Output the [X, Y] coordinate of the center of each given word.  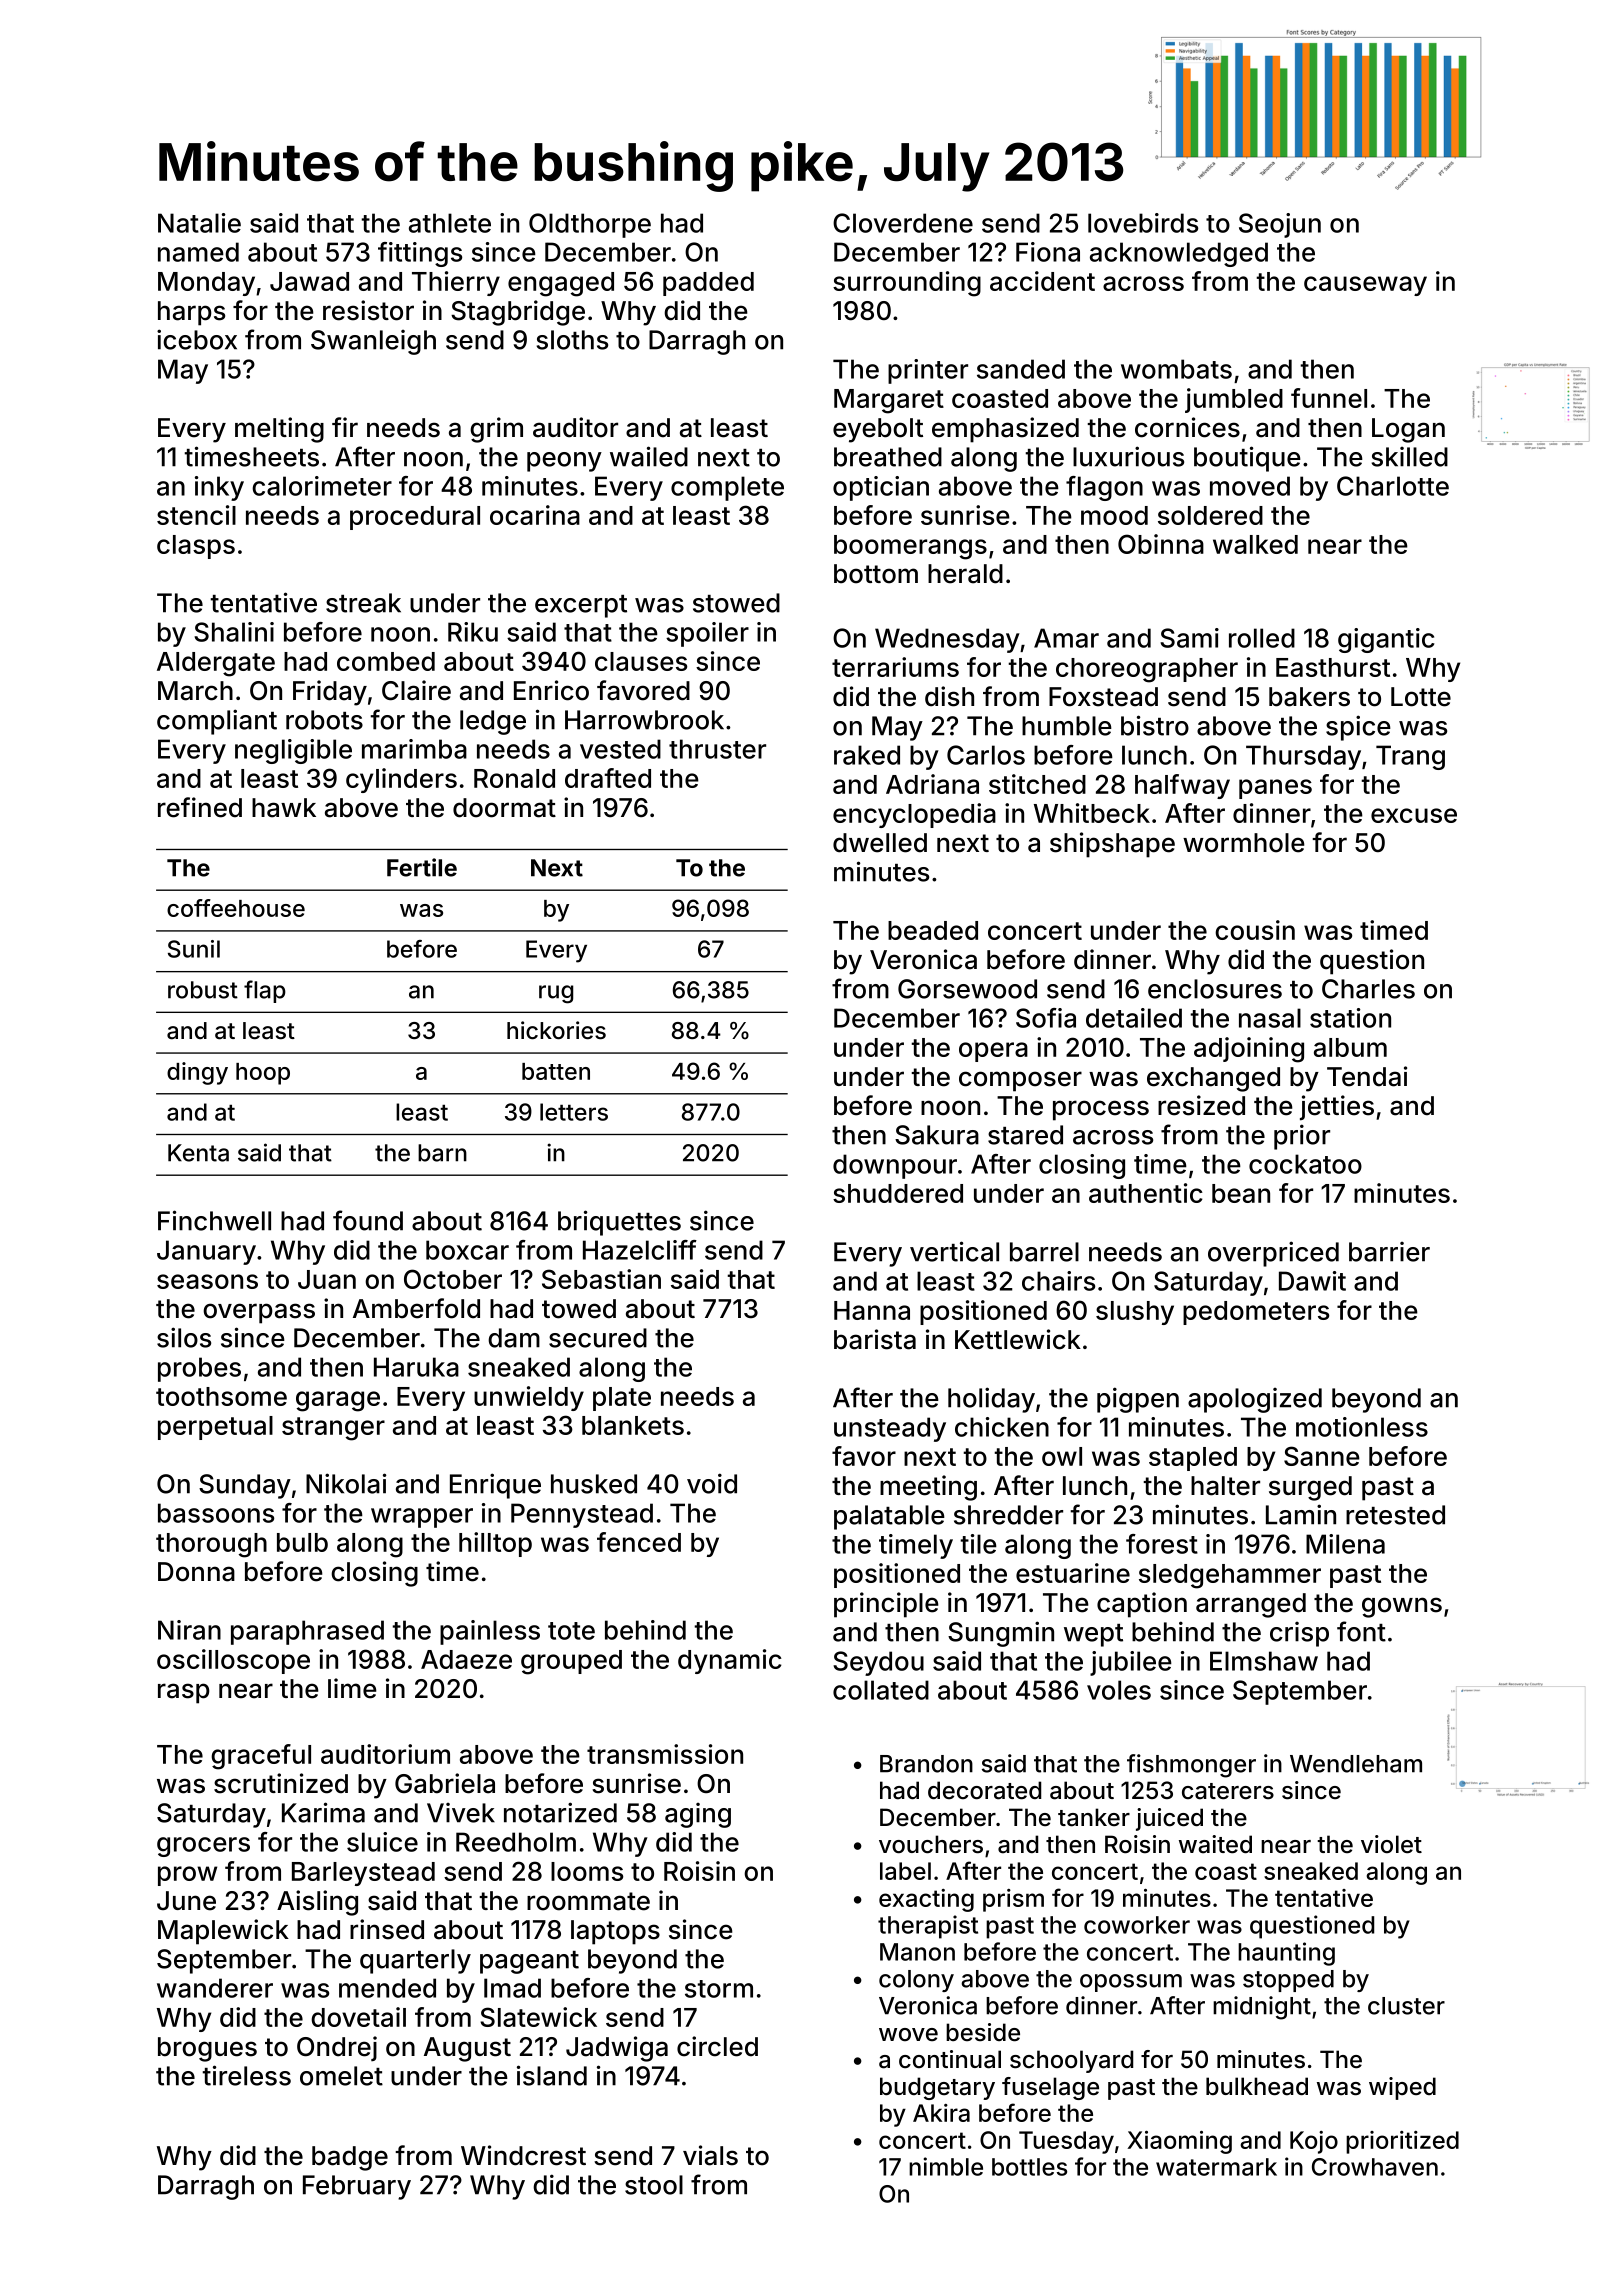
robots [324, 720]
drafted [608, 778]
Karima [323, 1812]
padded [708, 284]
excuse [1414, 815]
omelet [341, 2076]
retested [1395, 1515]
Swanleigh [373, 342]
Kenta [198, 1153]
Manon [917, 1952]
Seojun [1280, 225]
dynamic [730, 1661]
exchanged [1213, 1079]
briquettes [619, 1223]
